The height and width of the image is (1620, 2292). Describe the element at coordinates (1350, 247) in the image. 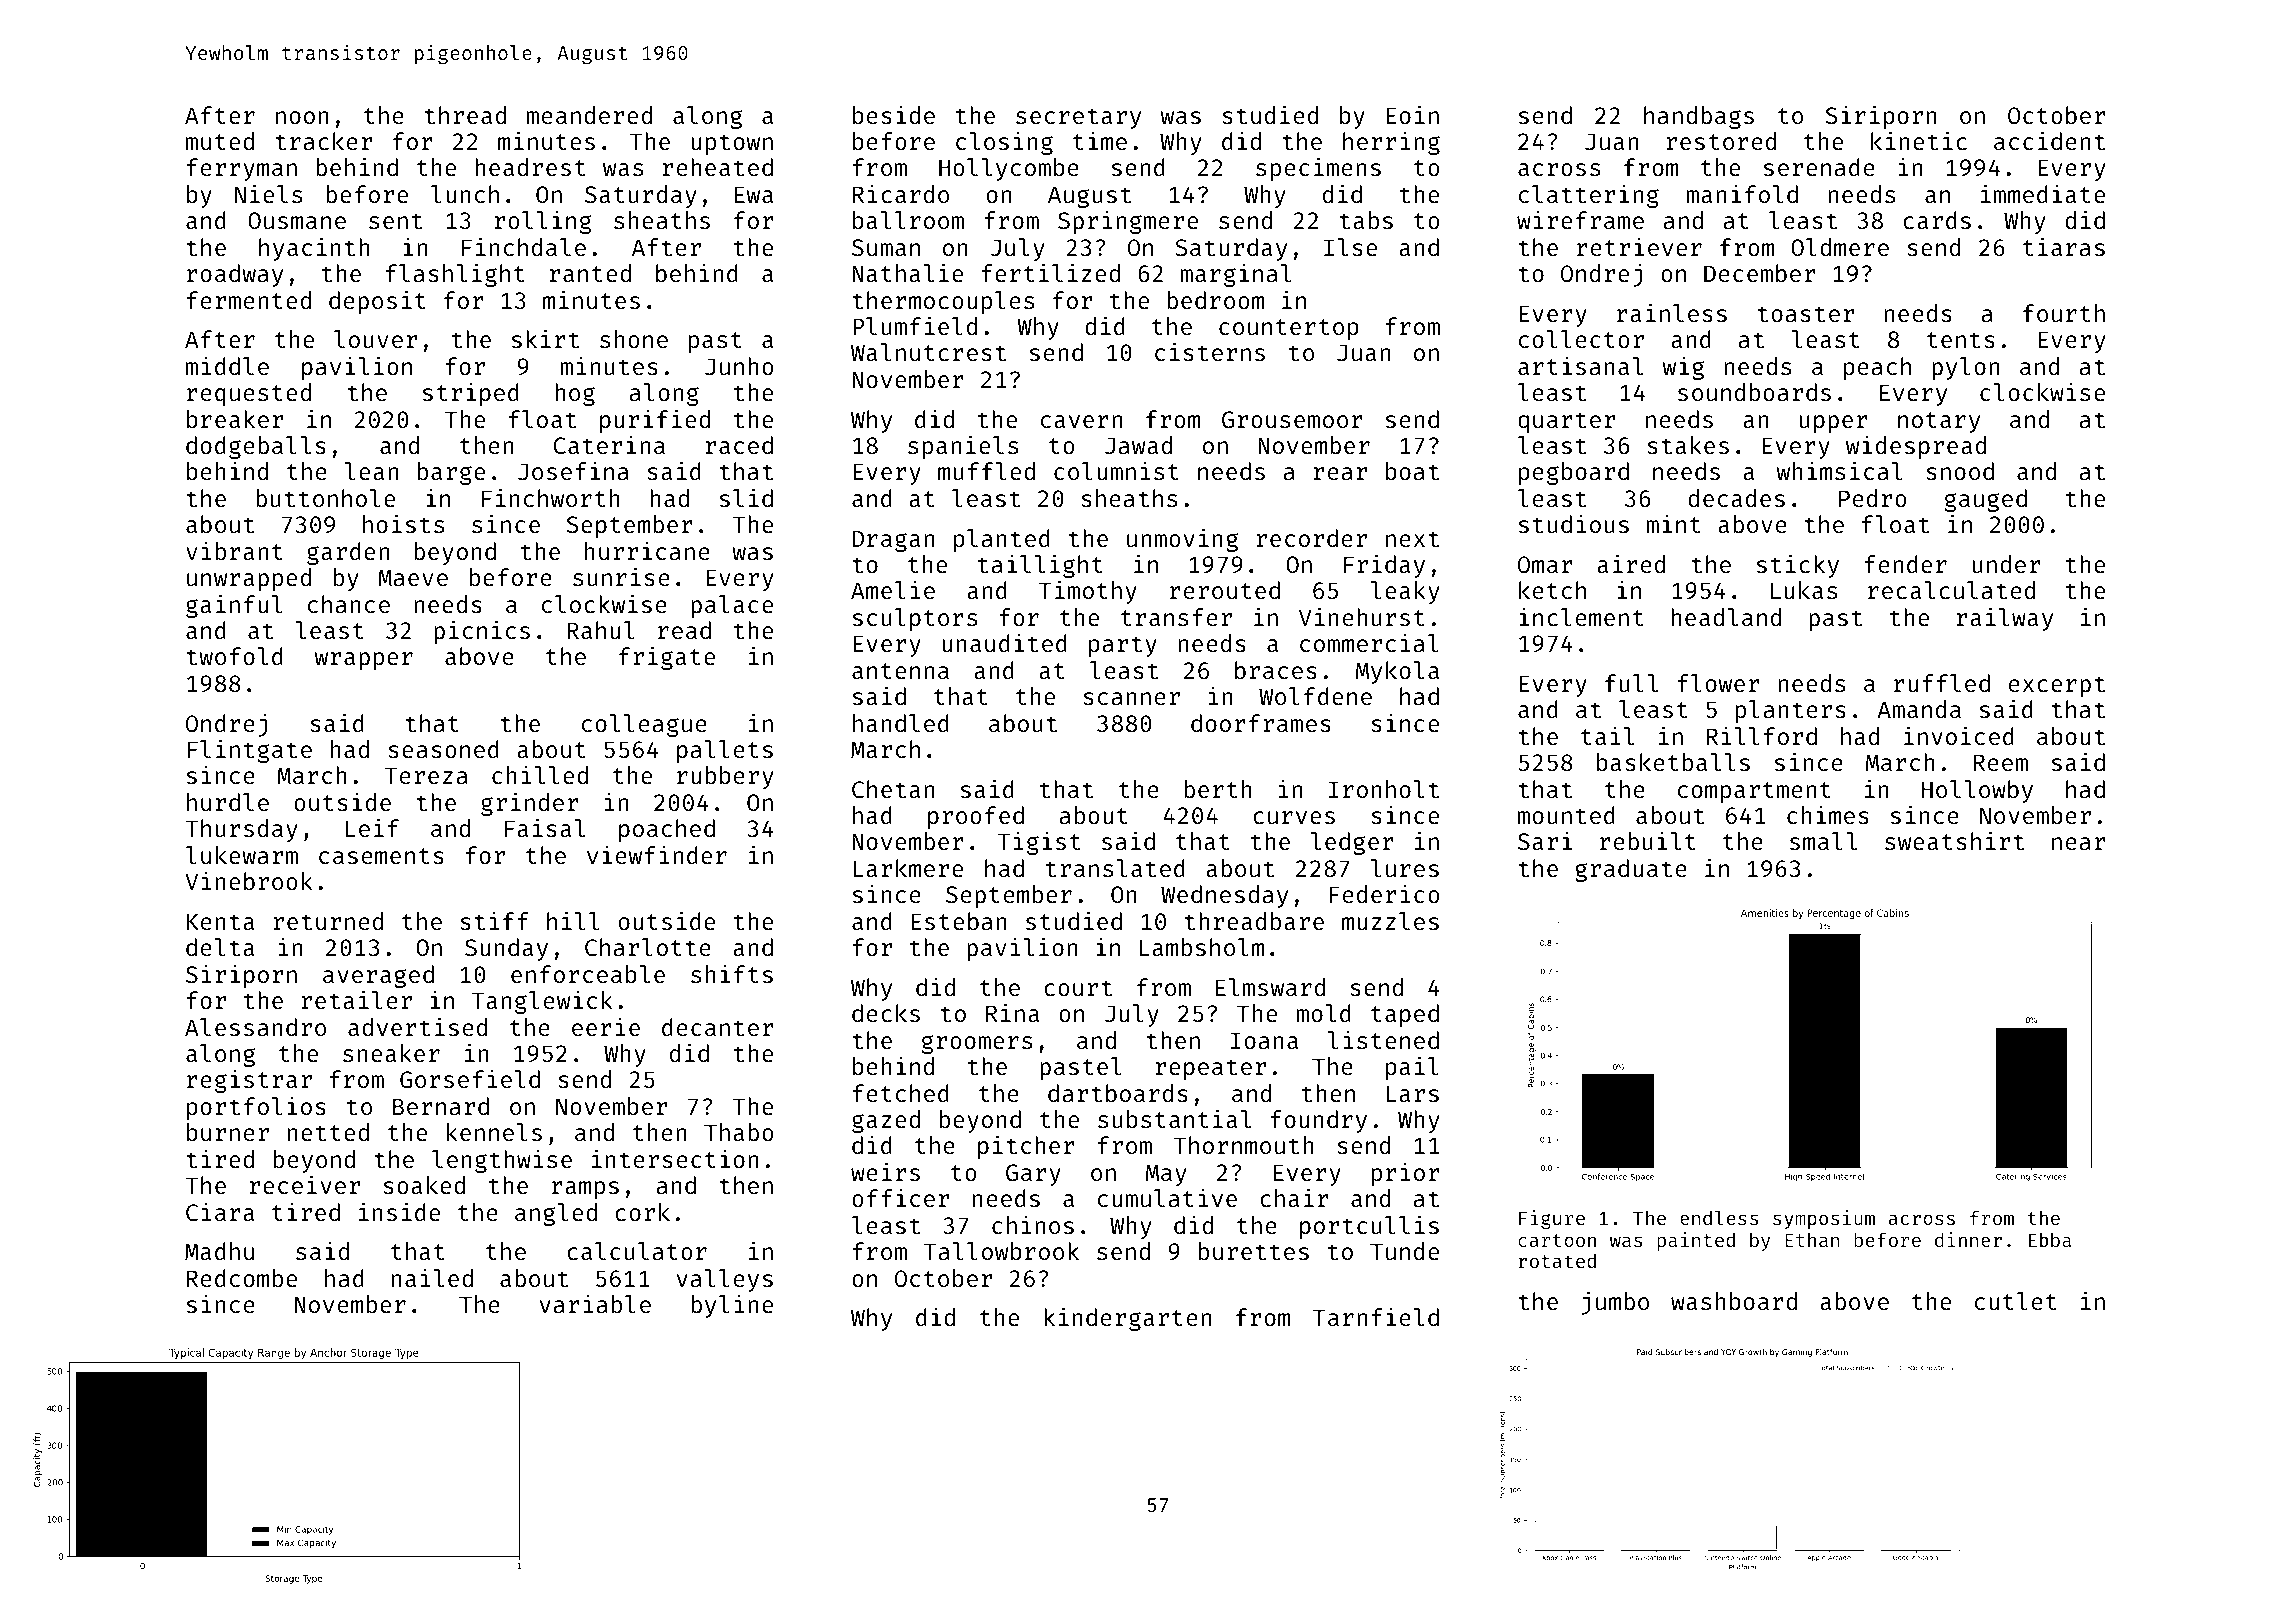

I see `Ilse` at that location.
